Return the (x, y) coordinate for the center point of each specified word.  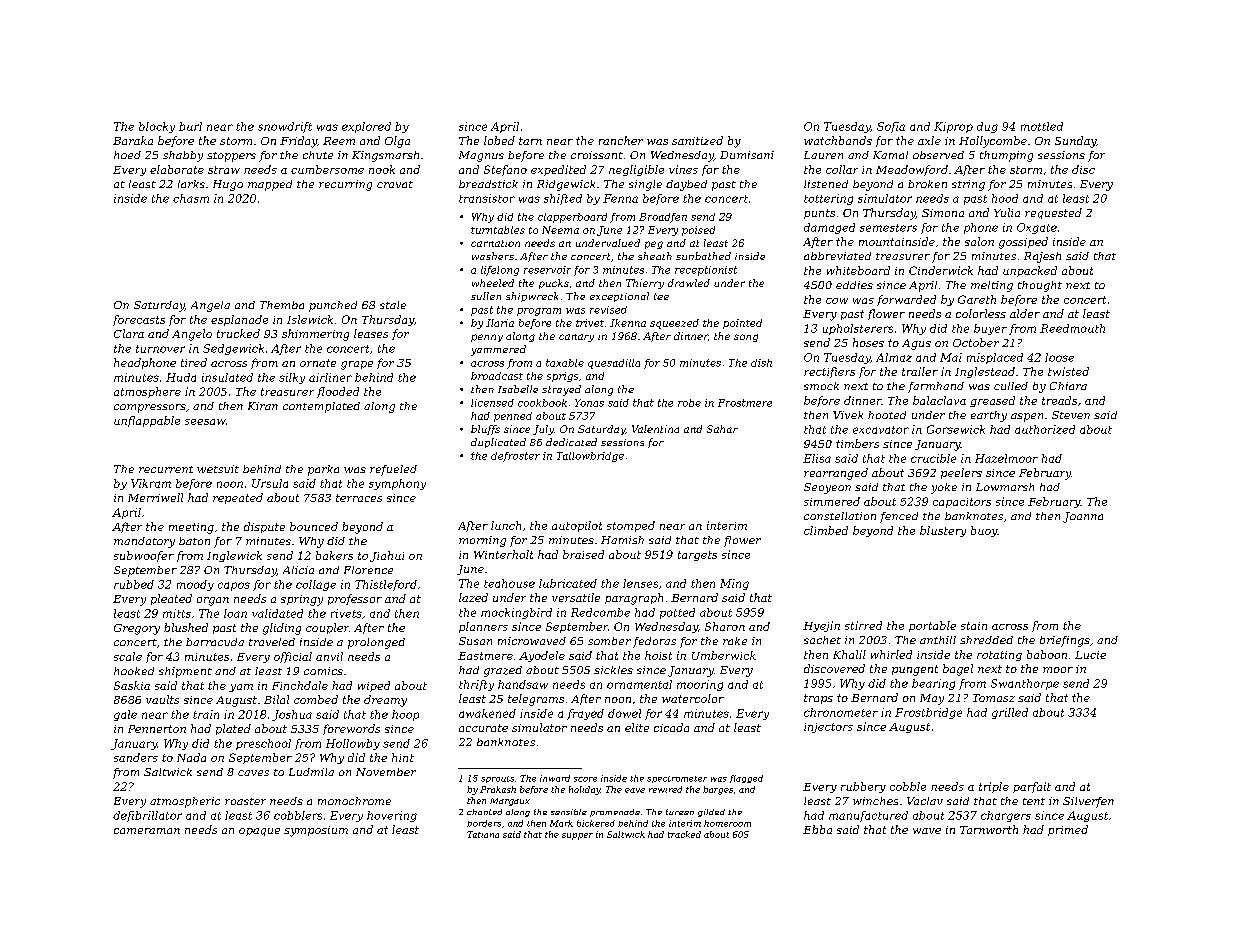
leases (371, 333)
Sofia (891, 127)
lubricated (568, 583)
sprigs (562, 377)
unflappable (147, 421)
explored (366, 127)
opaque (259, 832)
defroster (515, 457)
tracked (684, 834)
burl (190, 126)
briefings (1065, 641)
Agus (916, 344)
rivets (346, 613)
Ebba (817, 829)
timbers (857, 443)
